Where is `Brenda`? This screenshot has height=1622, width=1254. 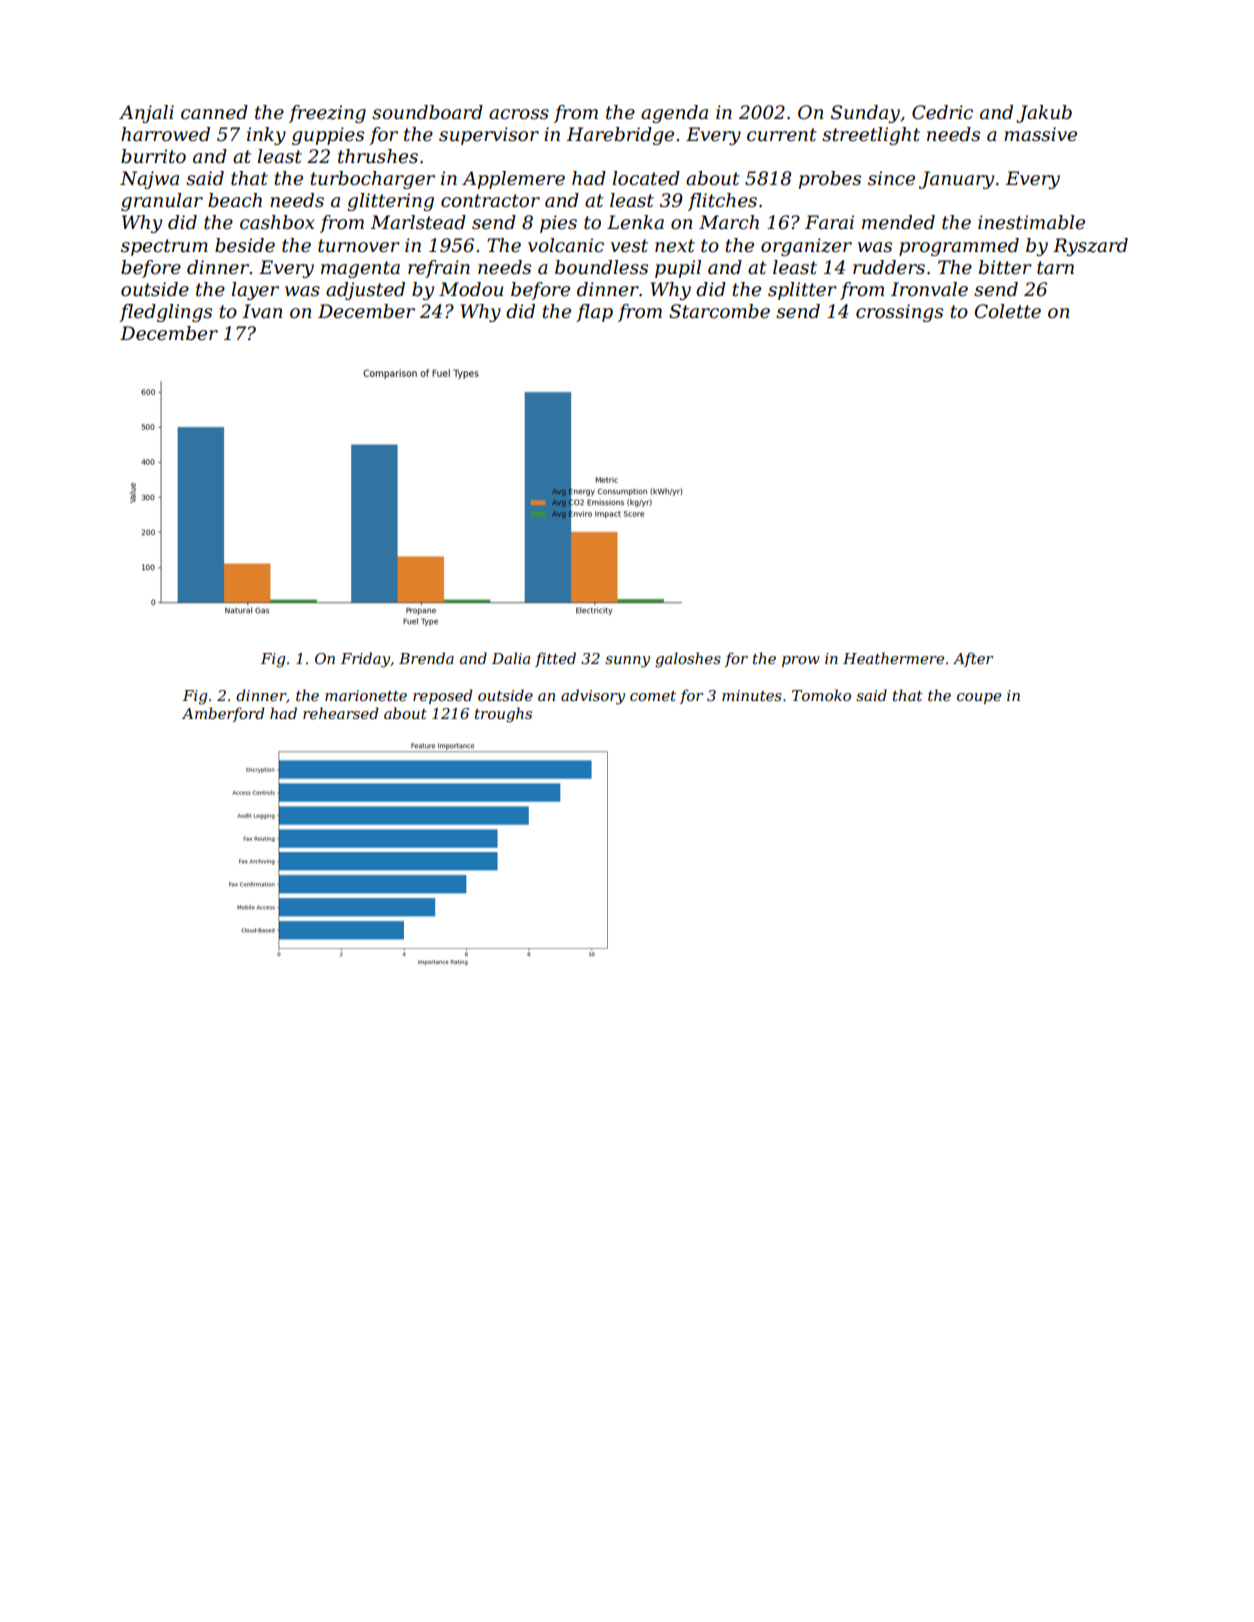 Brenda is located at coordinates (426, 658).
